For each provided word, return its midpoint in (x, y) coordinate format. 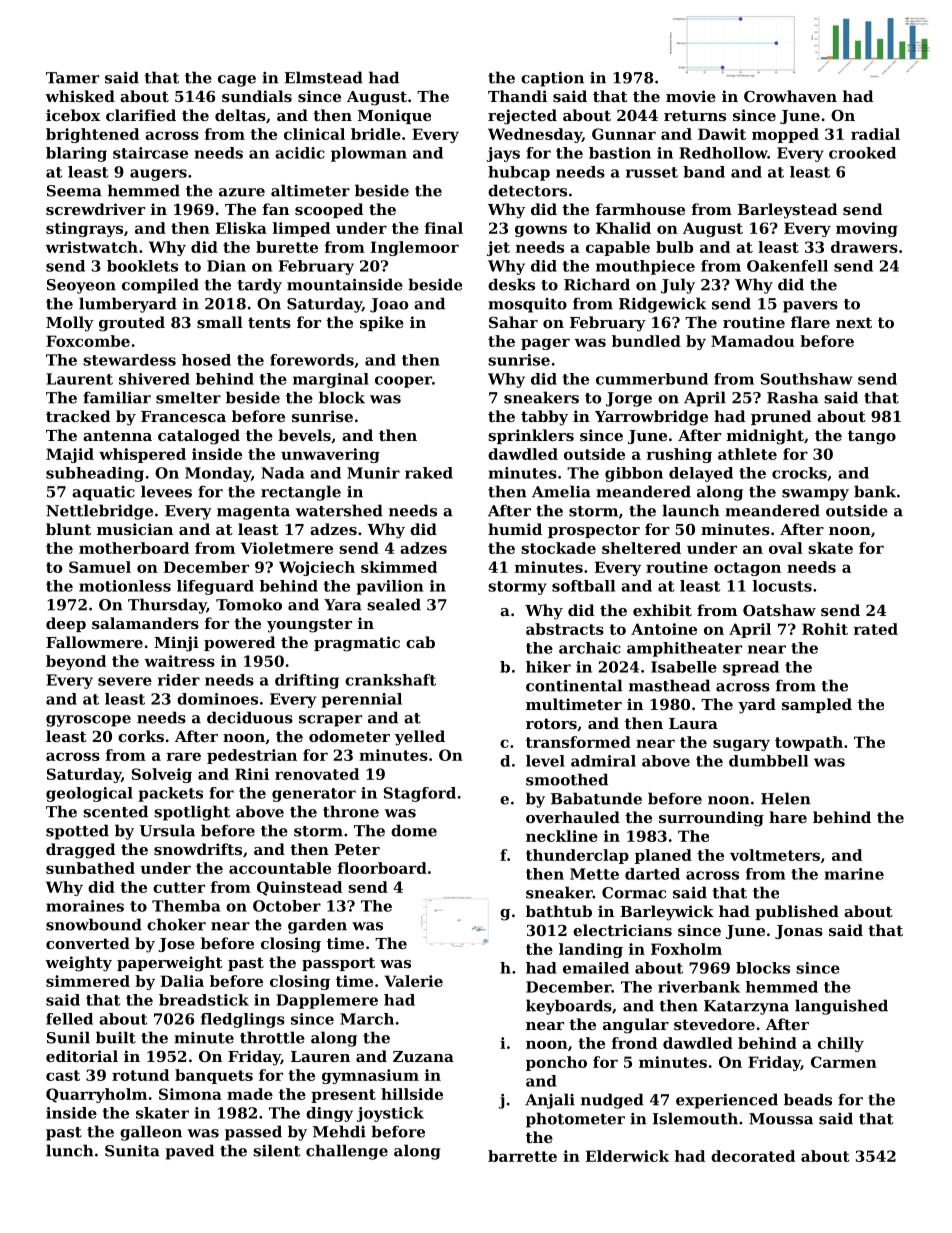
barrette (522, 1156)
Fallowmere (94, 642)
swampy (815, 495)
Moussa (781, 1119)
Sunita (132, 1151)
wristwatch (91, 247)
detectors (527, 190)
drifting (307, 681)
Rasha (793, 397)
